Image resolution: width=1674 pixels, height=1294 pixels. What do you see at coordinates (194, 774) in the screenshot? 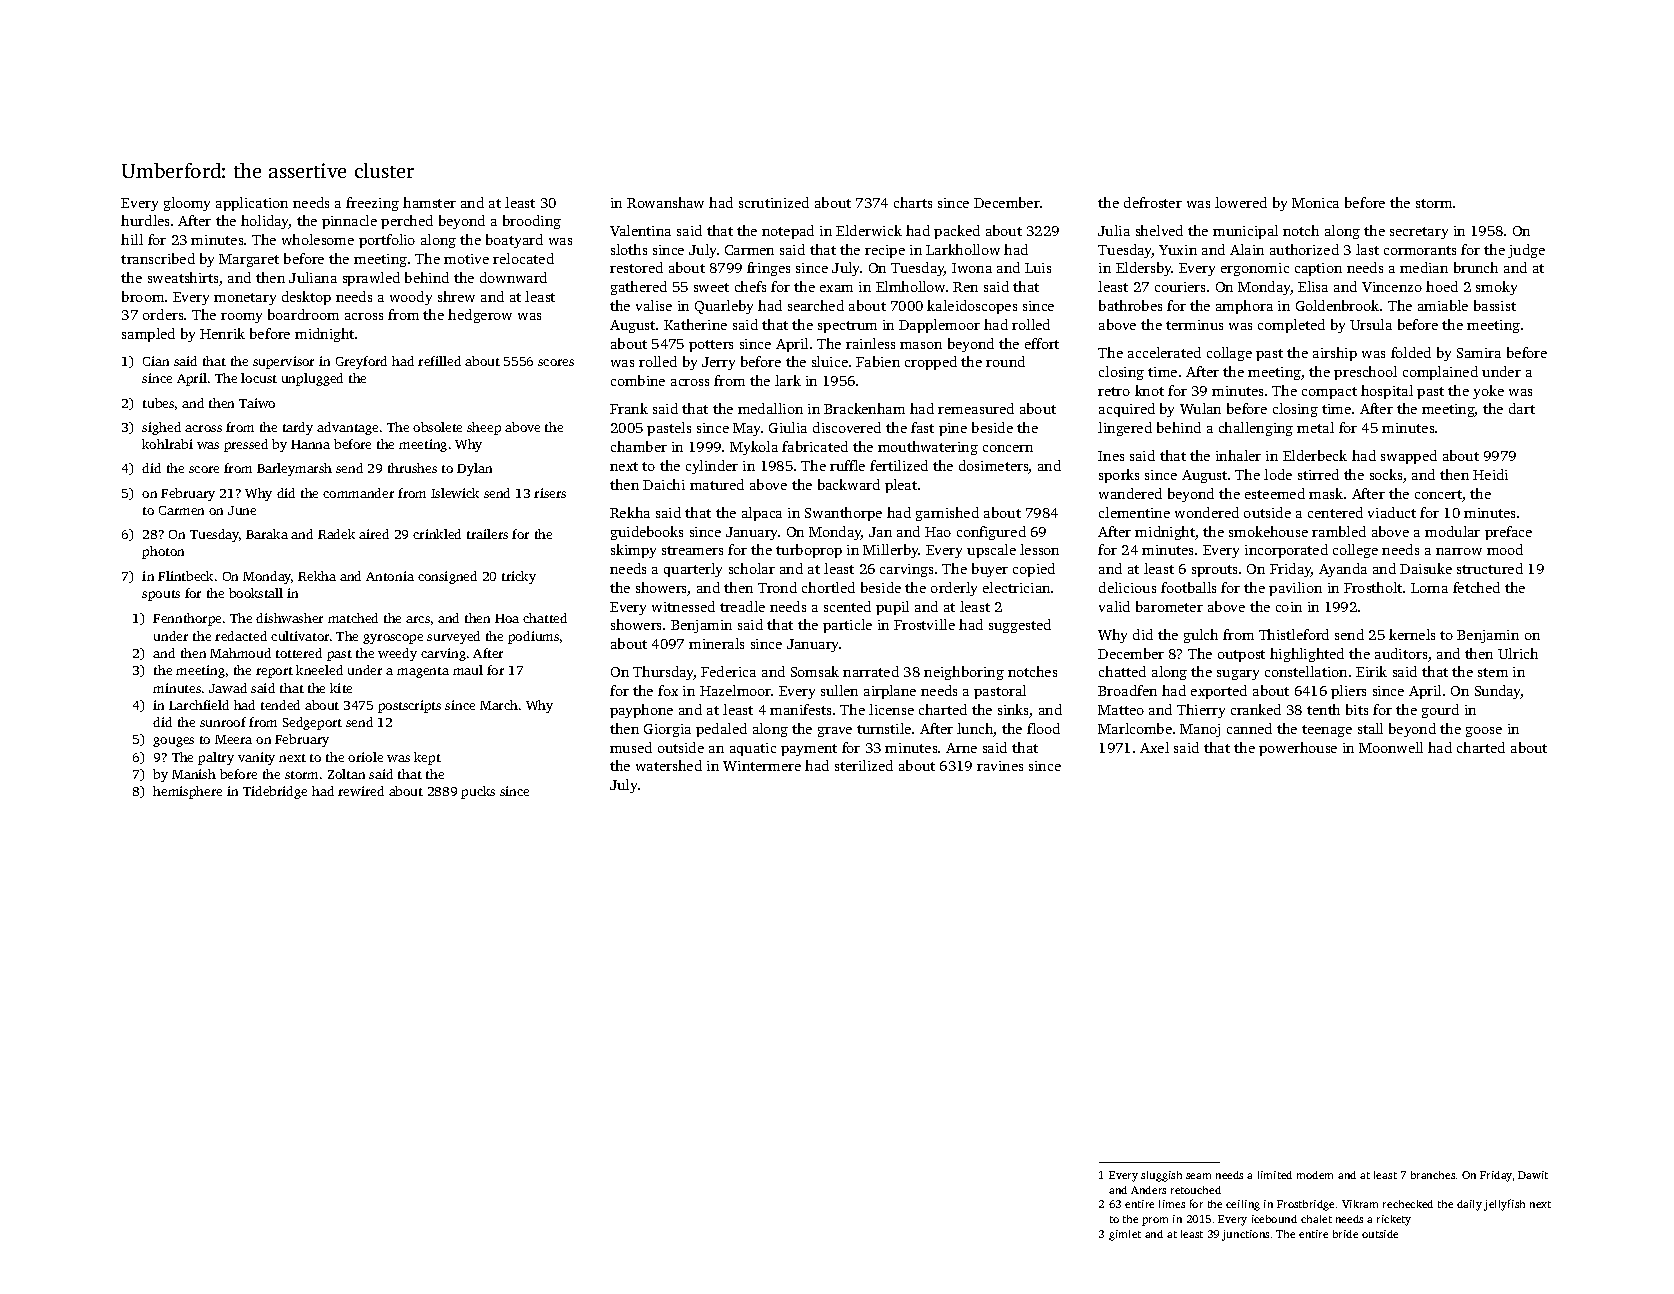
I see `Manish` at bounding box center [194, 774].
